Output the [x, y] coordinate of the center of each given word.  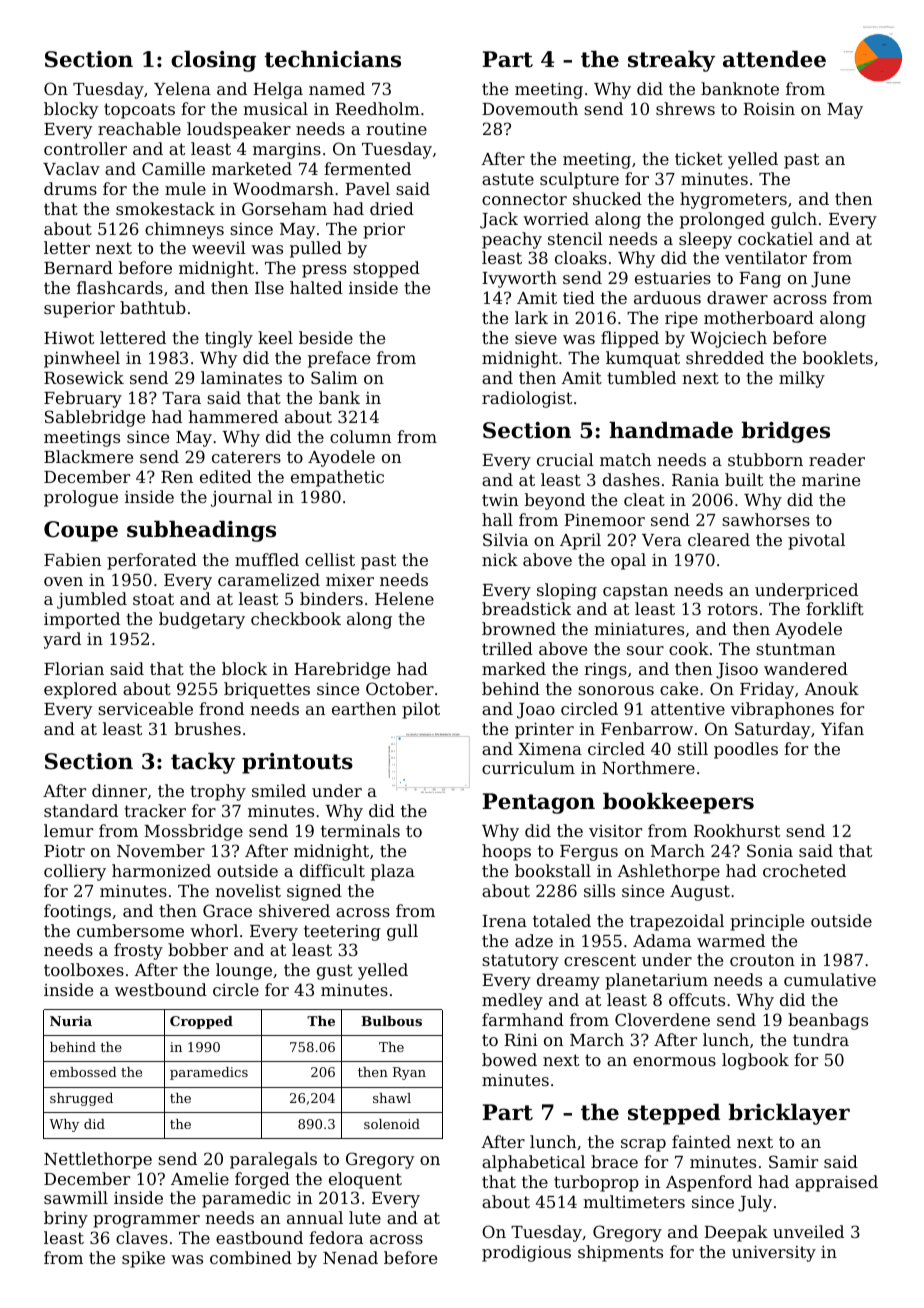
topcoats [139, 111]
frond [221, 708]
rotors [732, 609]
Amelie [200, 1178]
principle [767, 922]
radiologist [527, 399]
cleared [719, 539]
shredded [725, 357]
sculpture [579, 180]
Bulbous [391, 1021]
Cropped [201, 1022]
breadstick [526, 608]
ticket [699, 158]
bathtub [153, 307]
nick [500, 559]
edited [226, 476]
